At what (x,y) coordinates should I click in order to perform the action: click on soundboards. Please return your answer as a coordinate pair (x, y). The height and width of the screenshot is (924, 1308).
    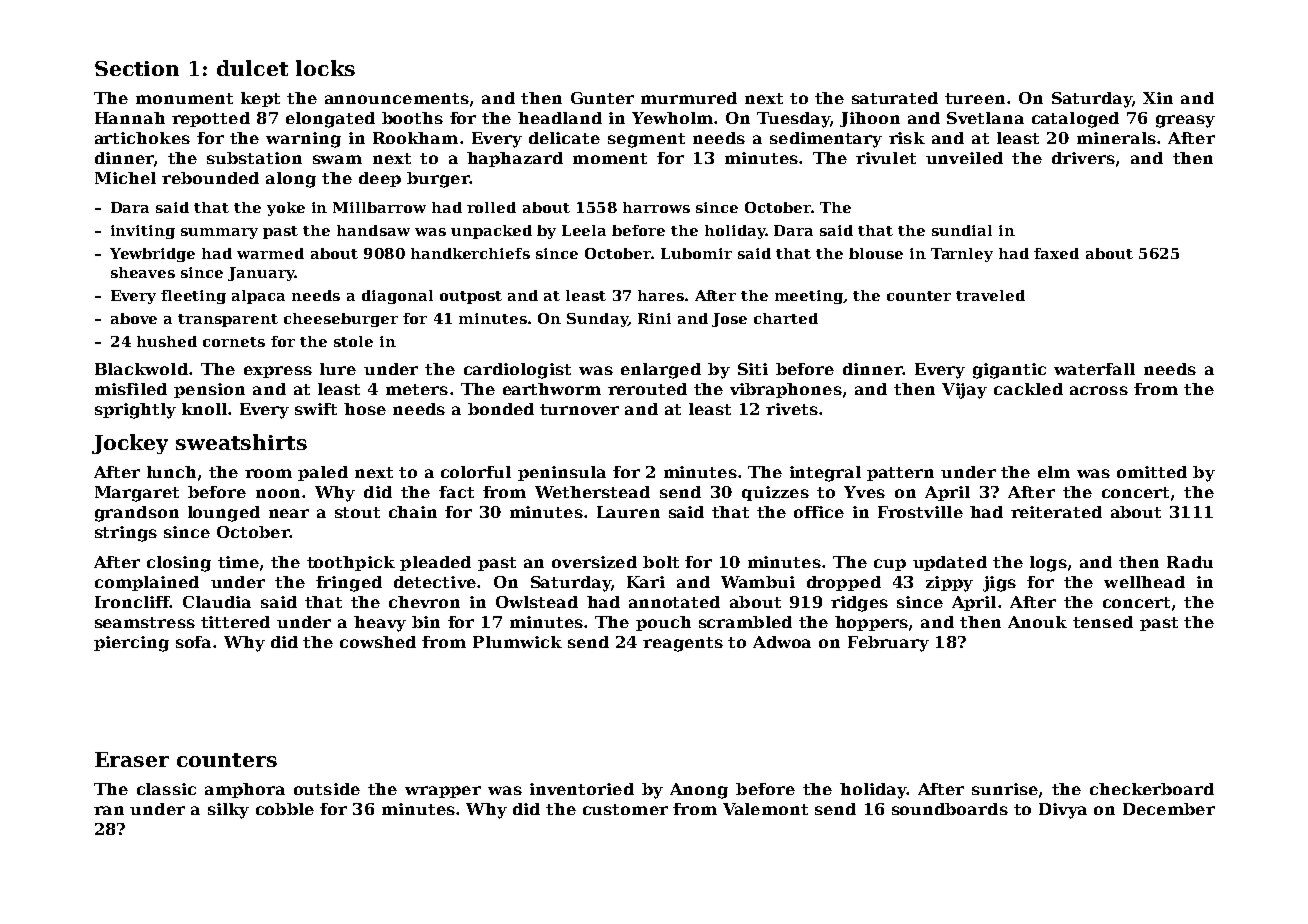
    Looking at the image, I should click on (950, 809).
